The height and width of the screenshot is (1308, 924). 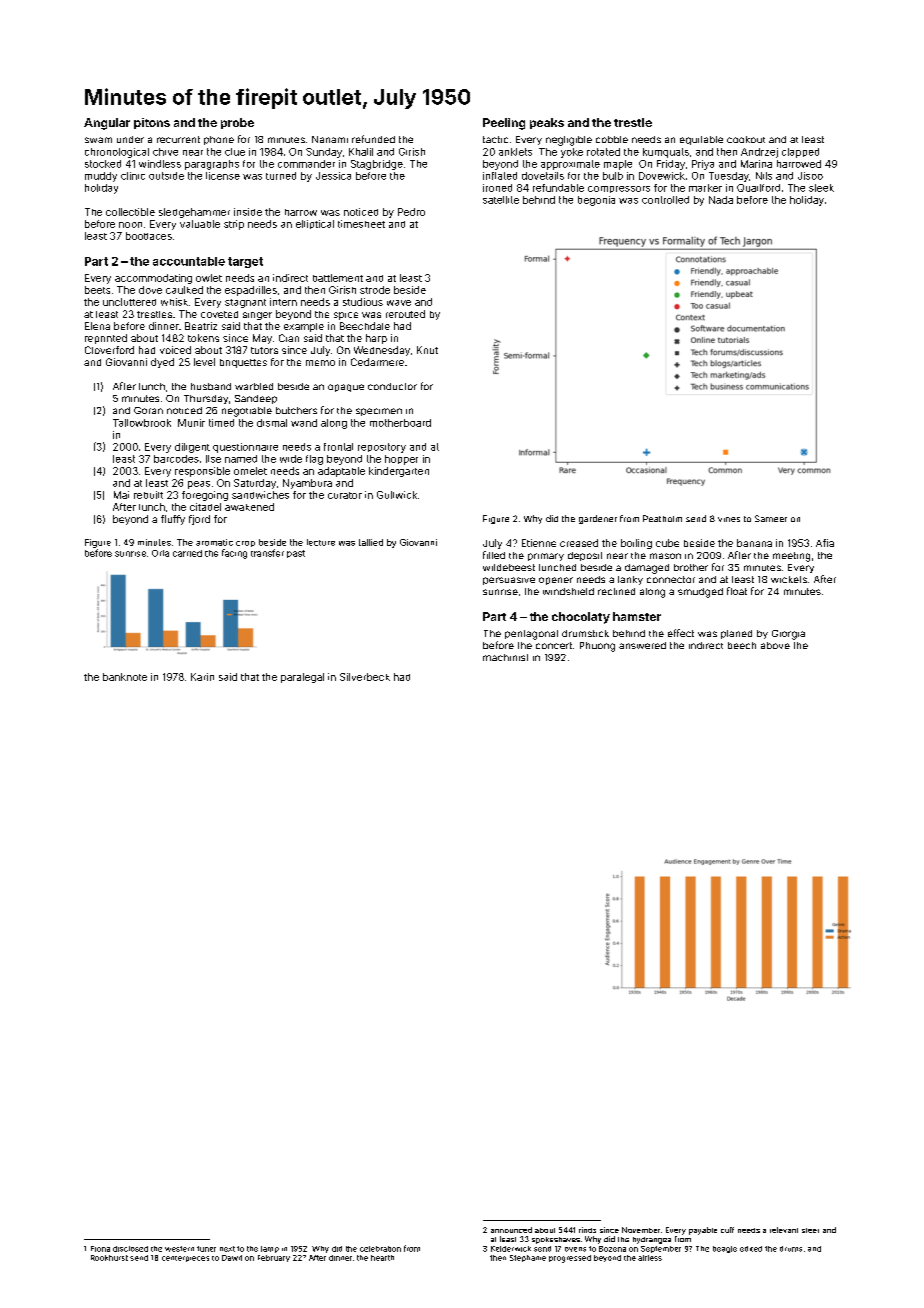 What do you see at coordinates (775, 645) in the screenshot?
I see `above` at bounding box center [775, 645].
